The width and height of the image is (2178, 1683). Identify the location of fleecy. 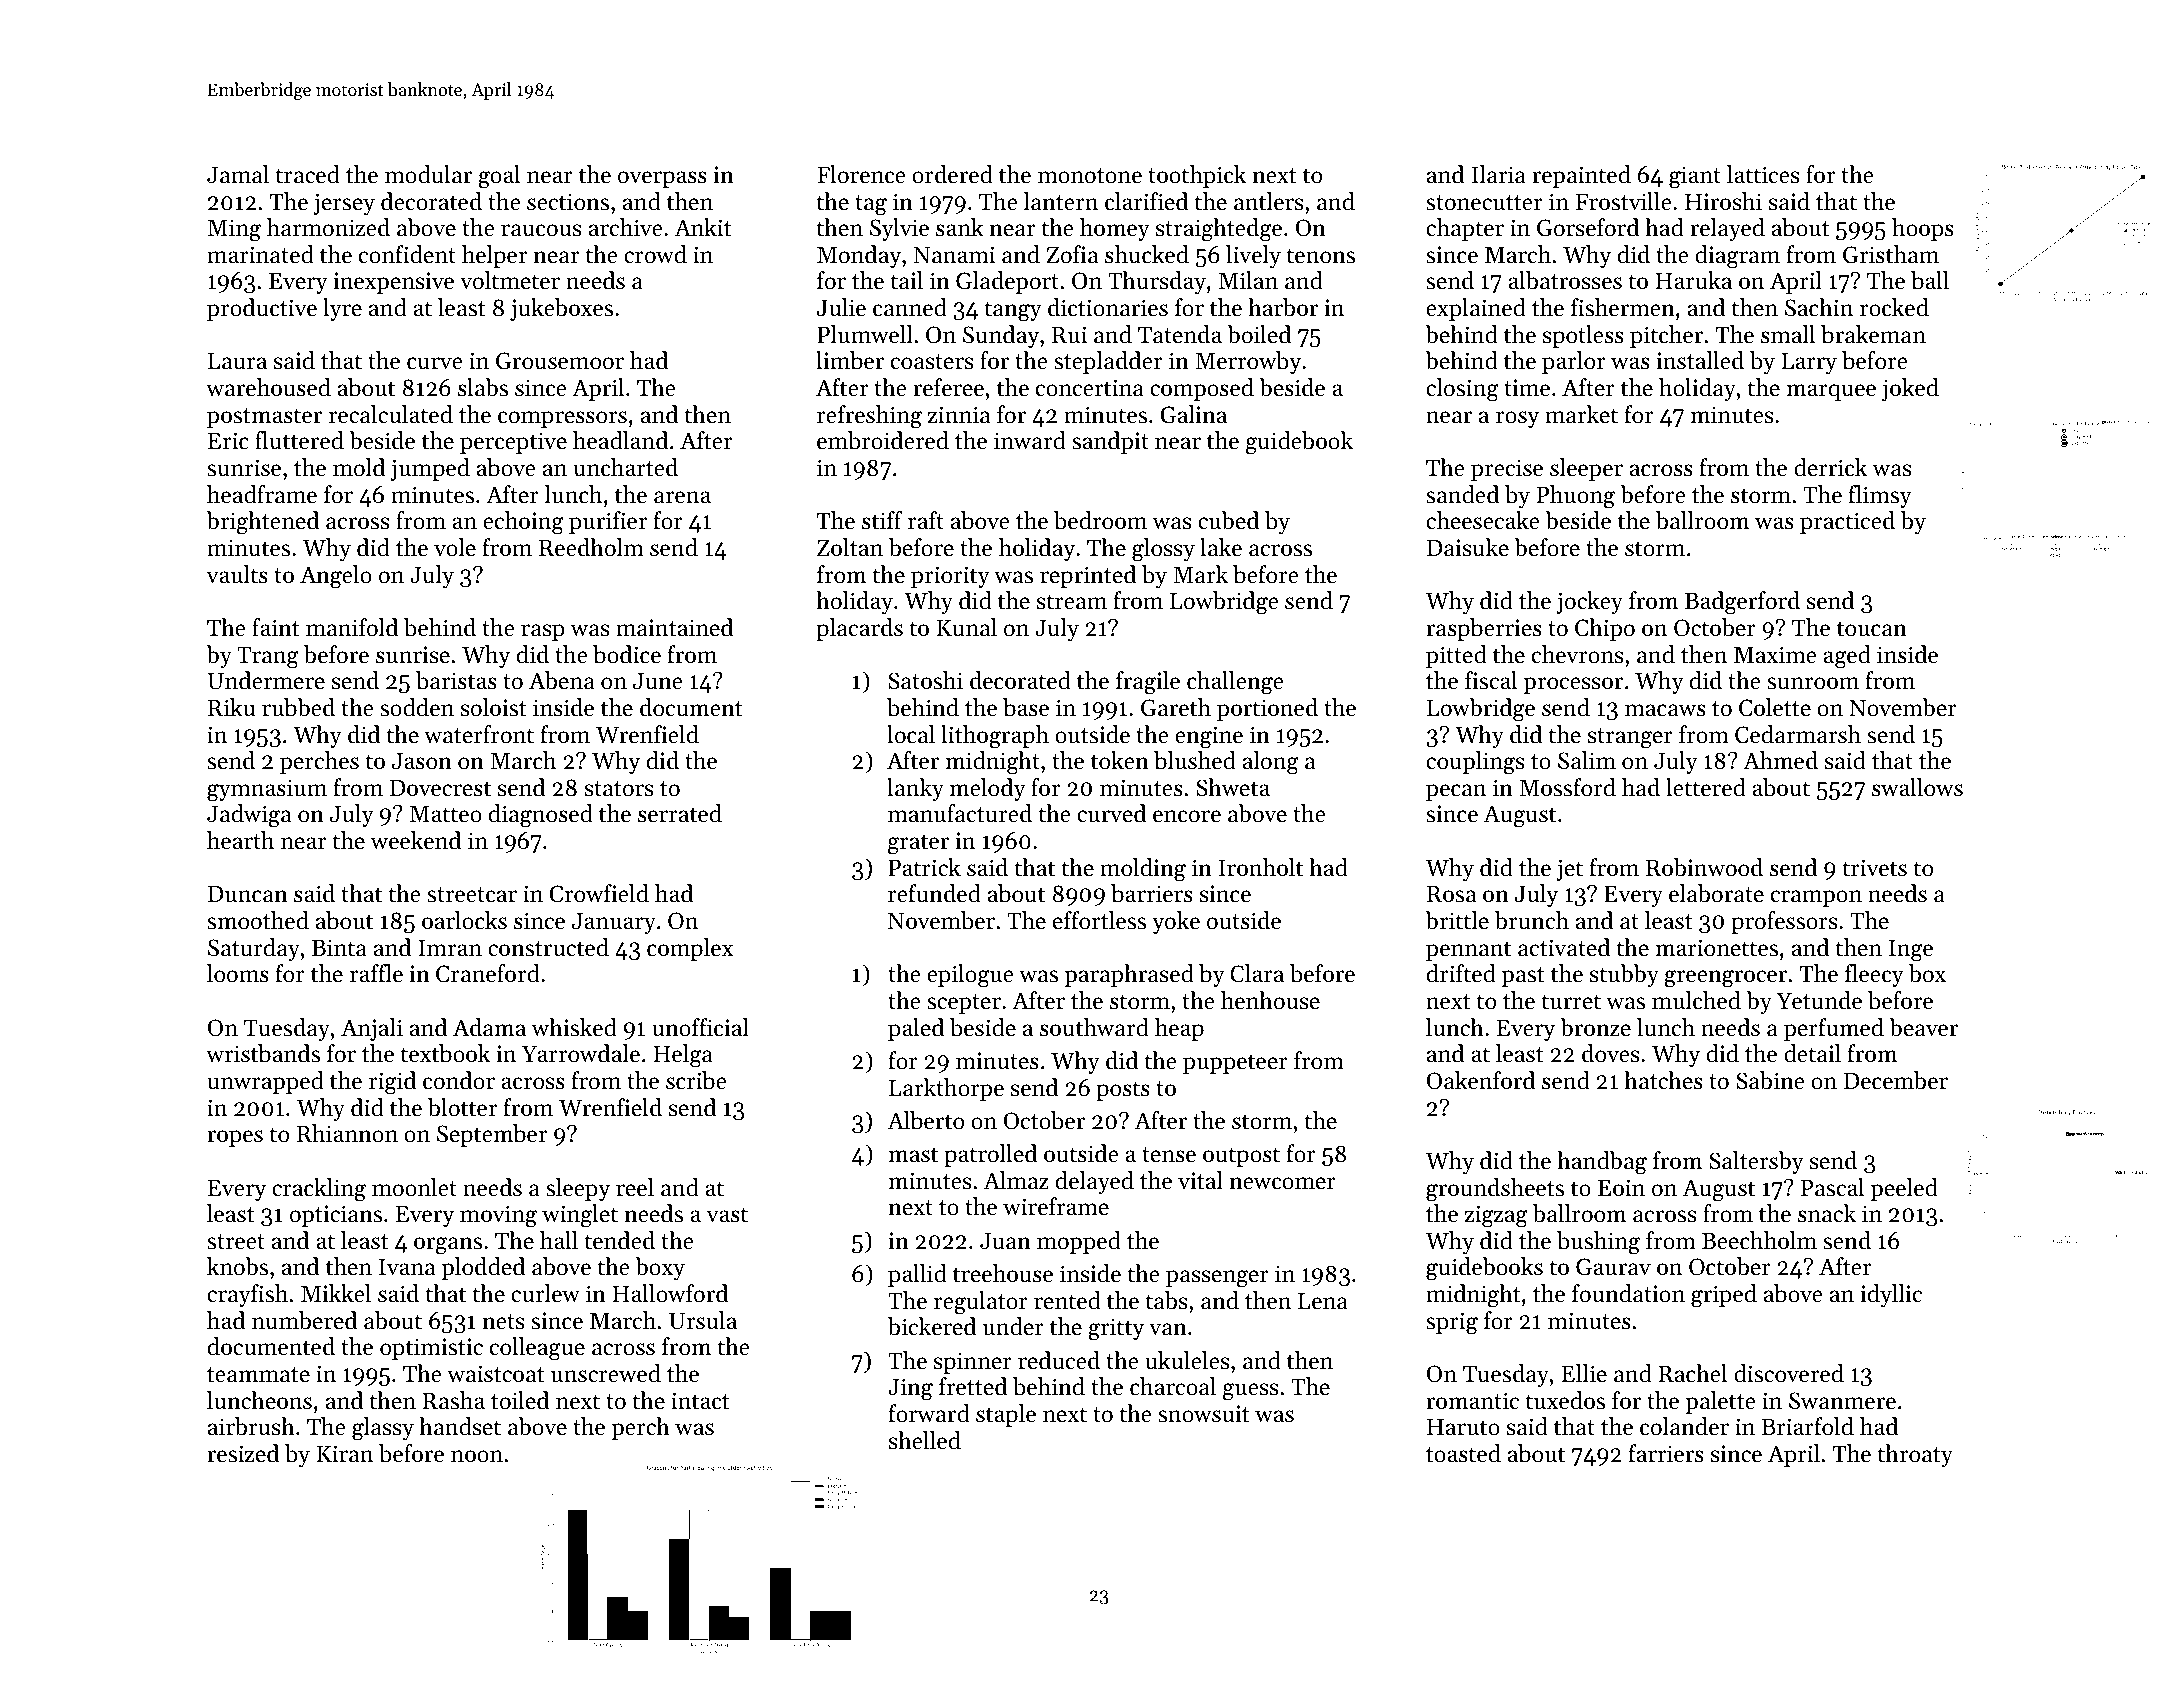
(1874, 975).
